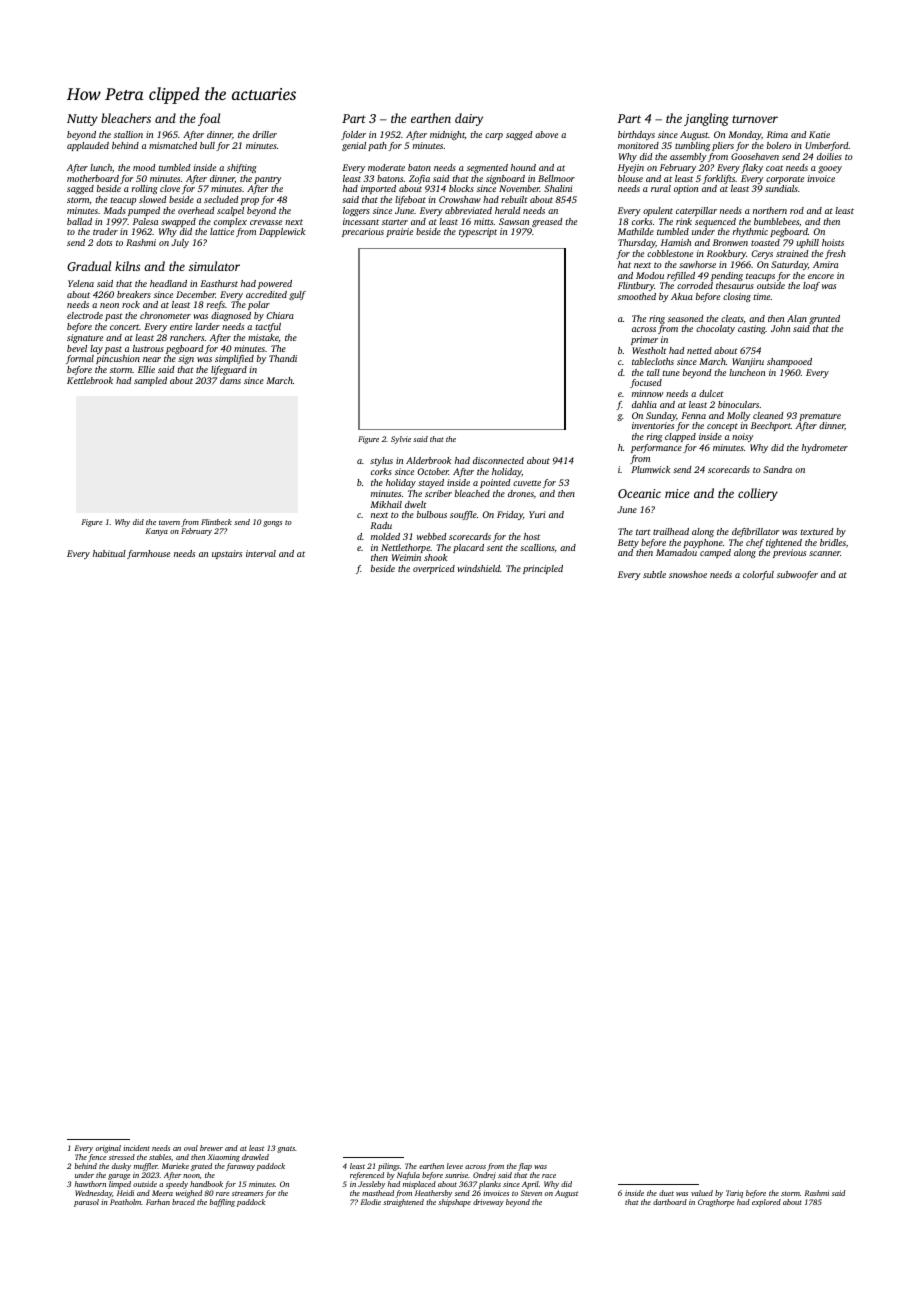  Describe the element at coordinates (126, 1202) in the image. I see `Peatholm` at that location.
